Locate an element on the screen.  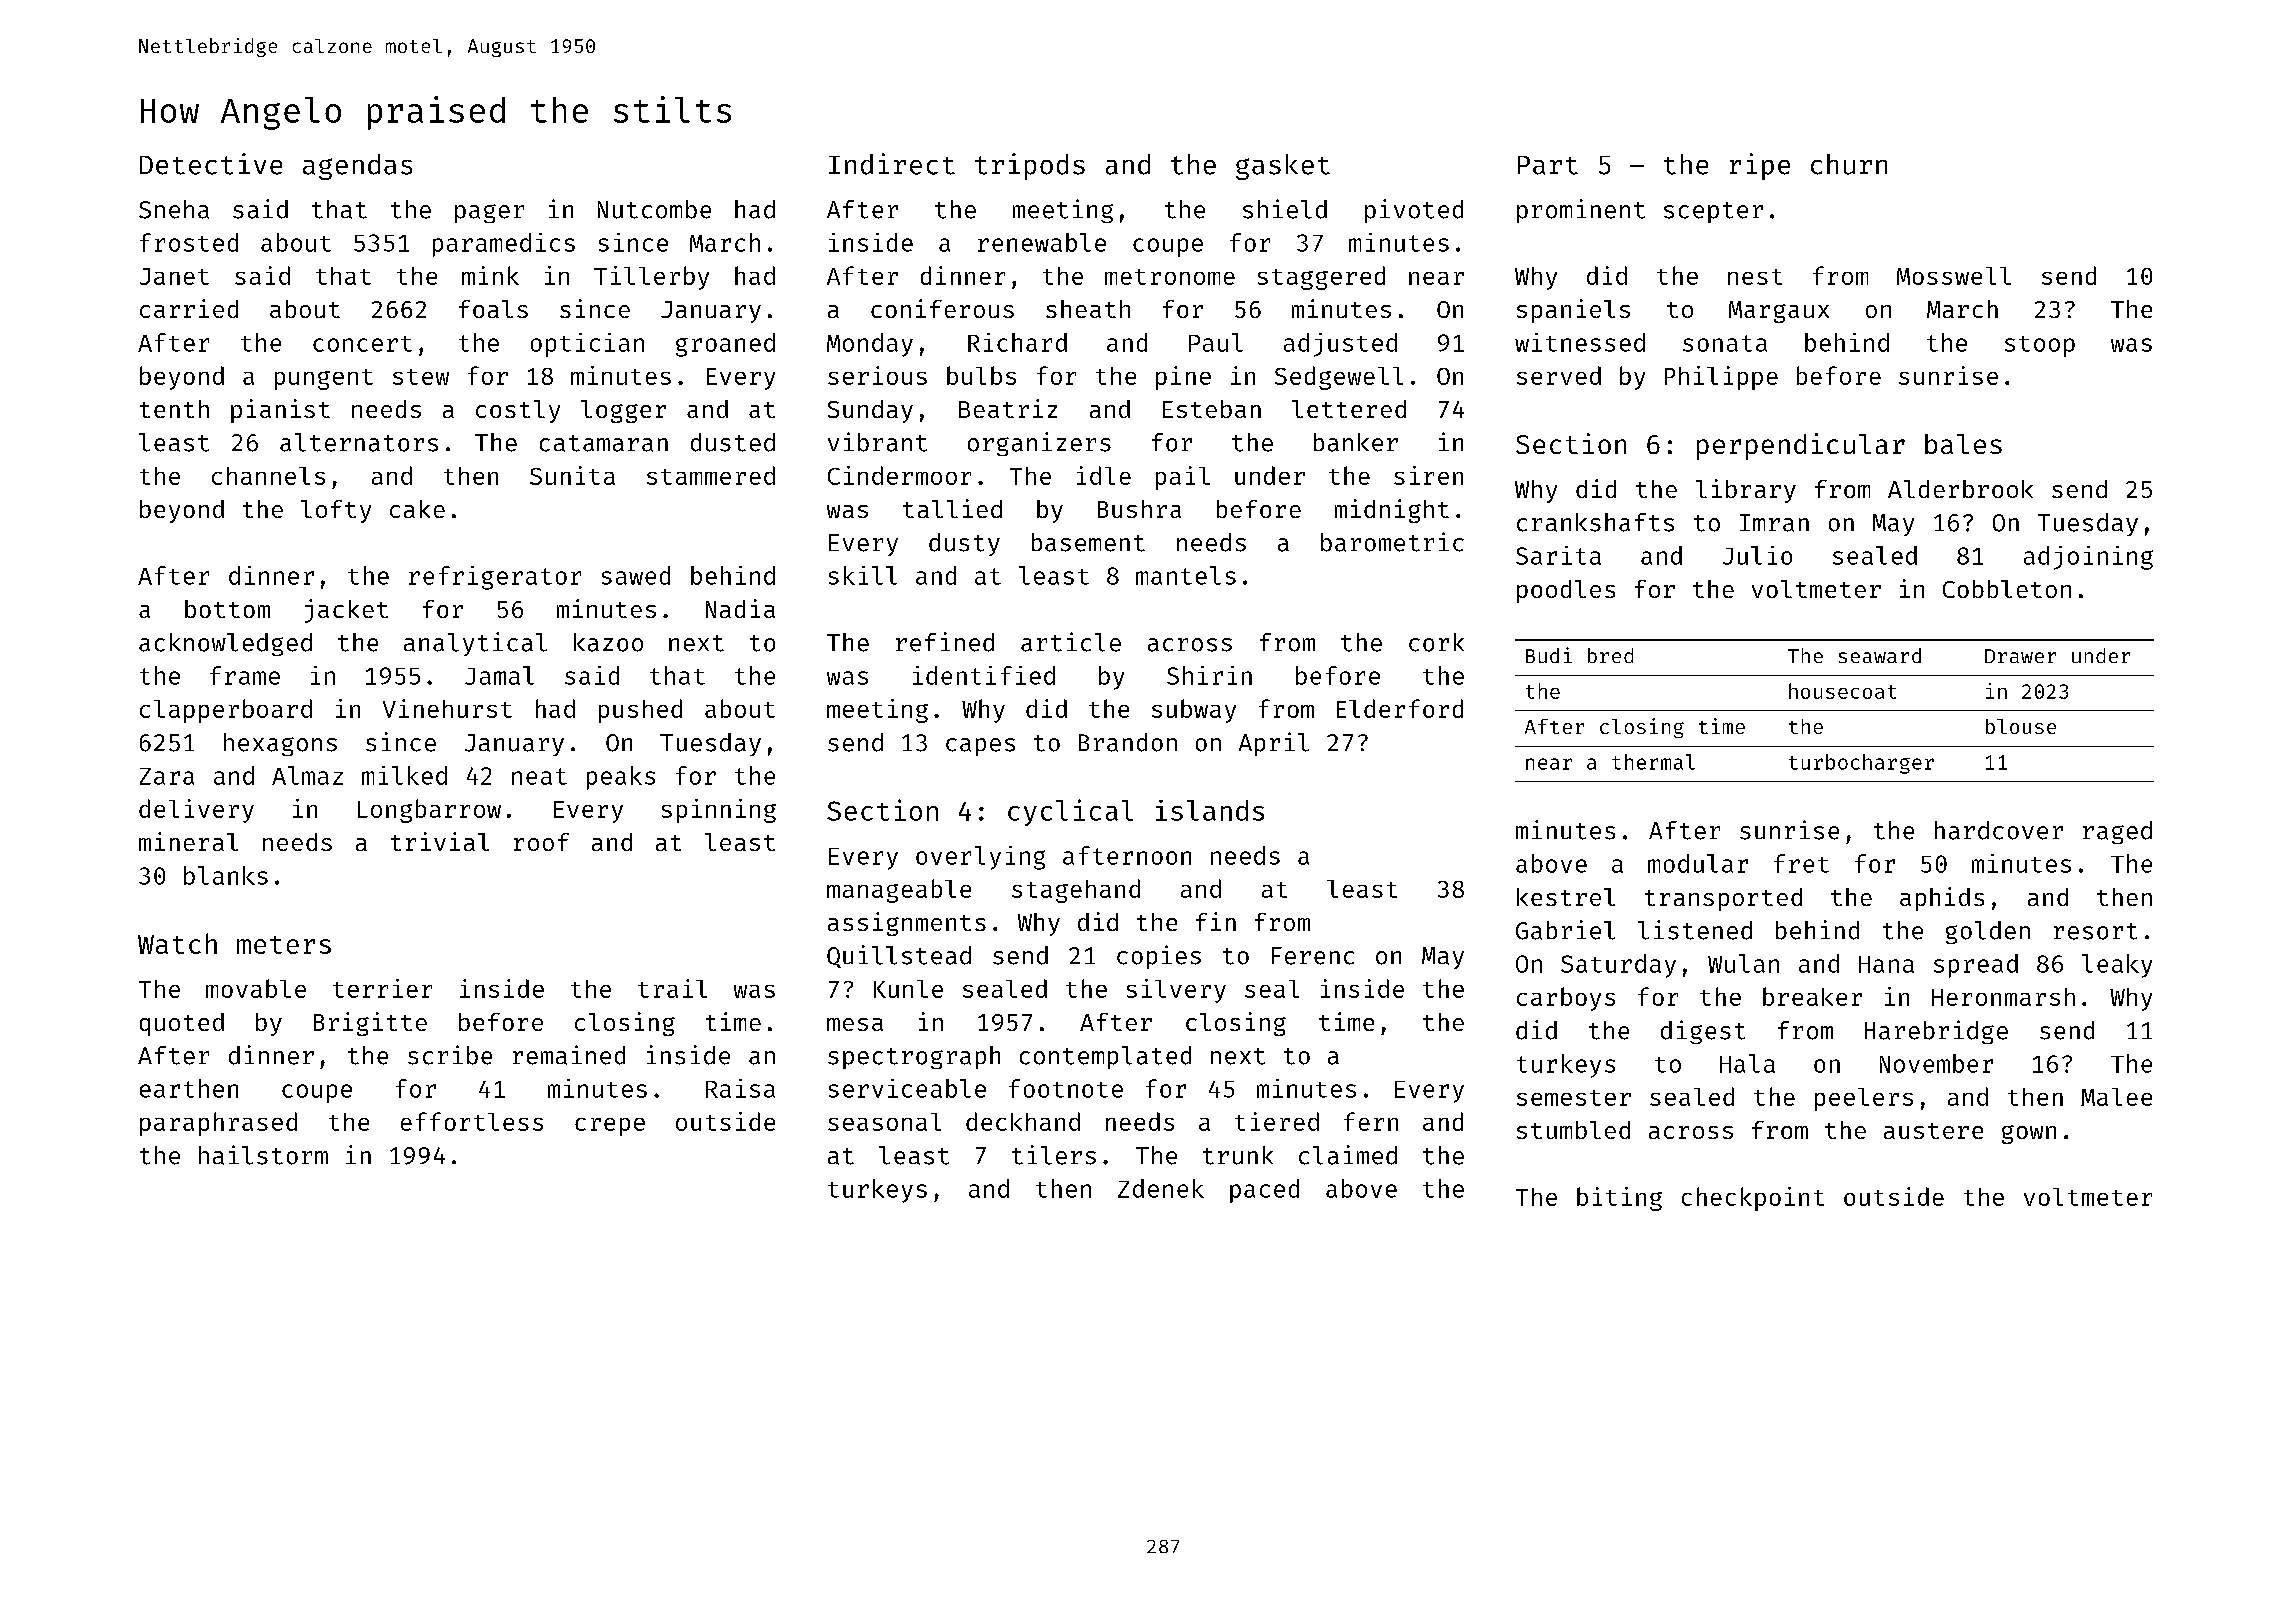
Part is located at coordinates (1548, 165).
